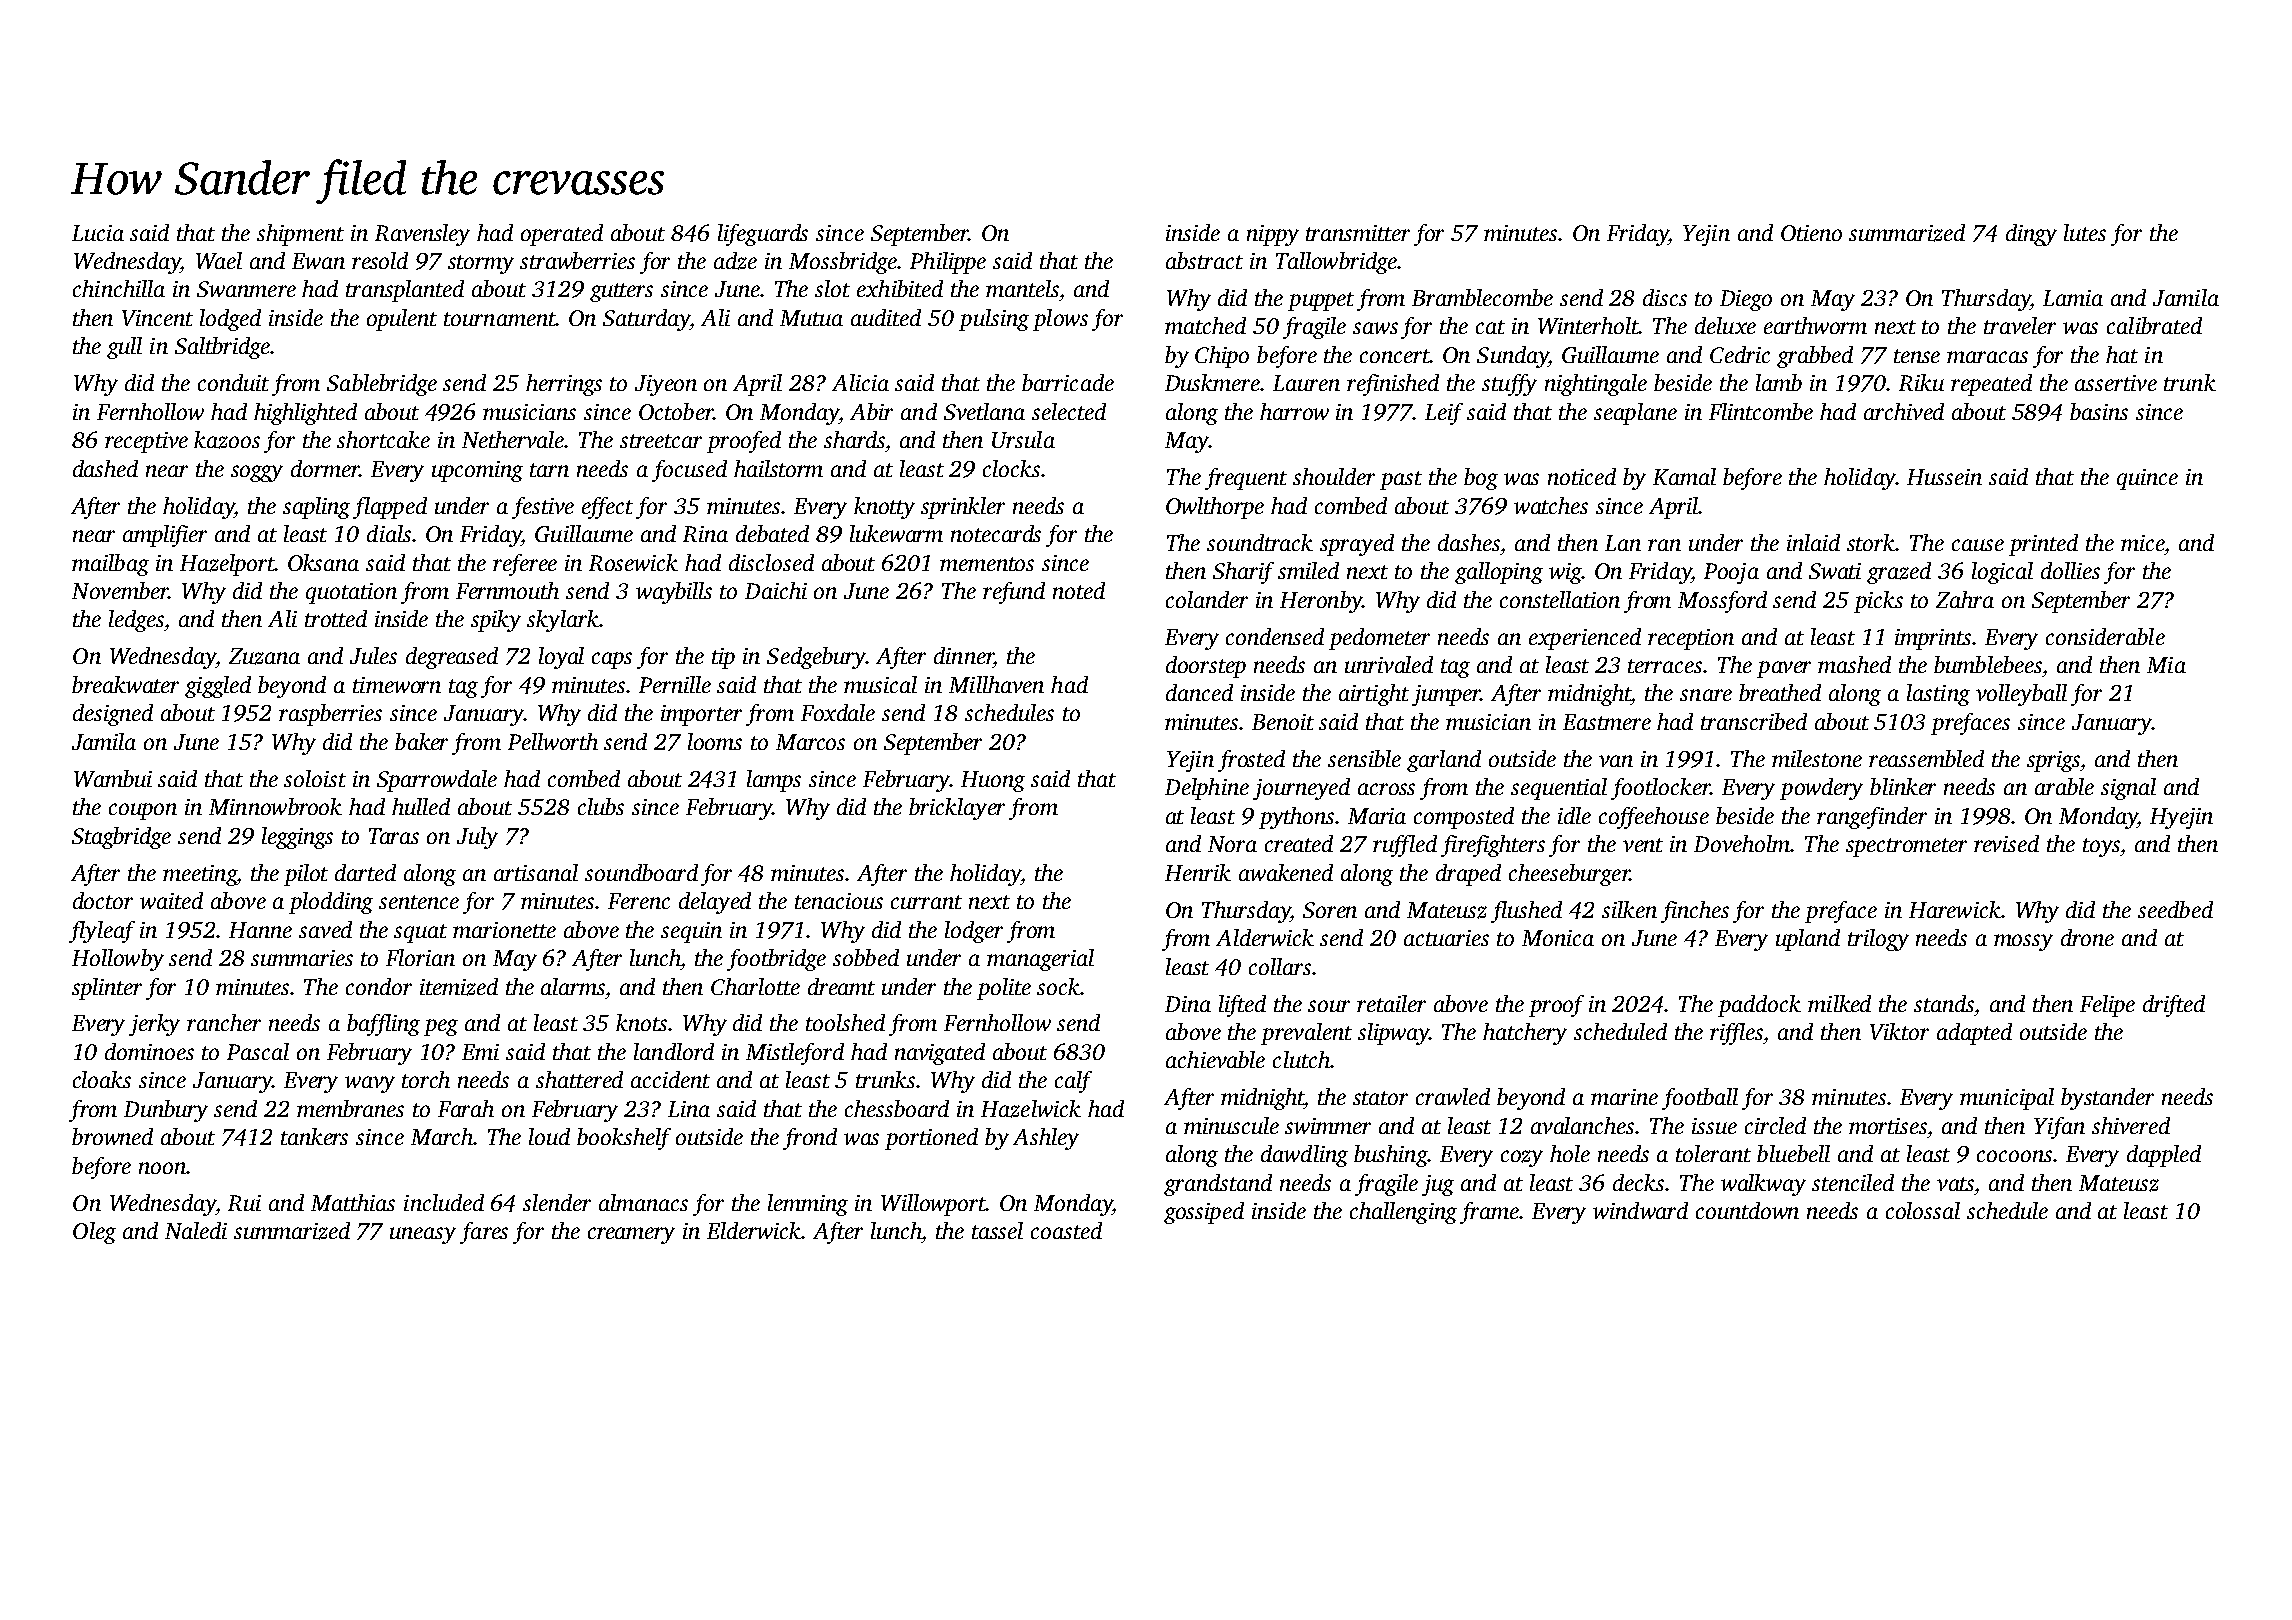  What do you see at coordinates (643, 1202) in the screenshot?
I see `almanacs` at bounding box center [643, 1202].
